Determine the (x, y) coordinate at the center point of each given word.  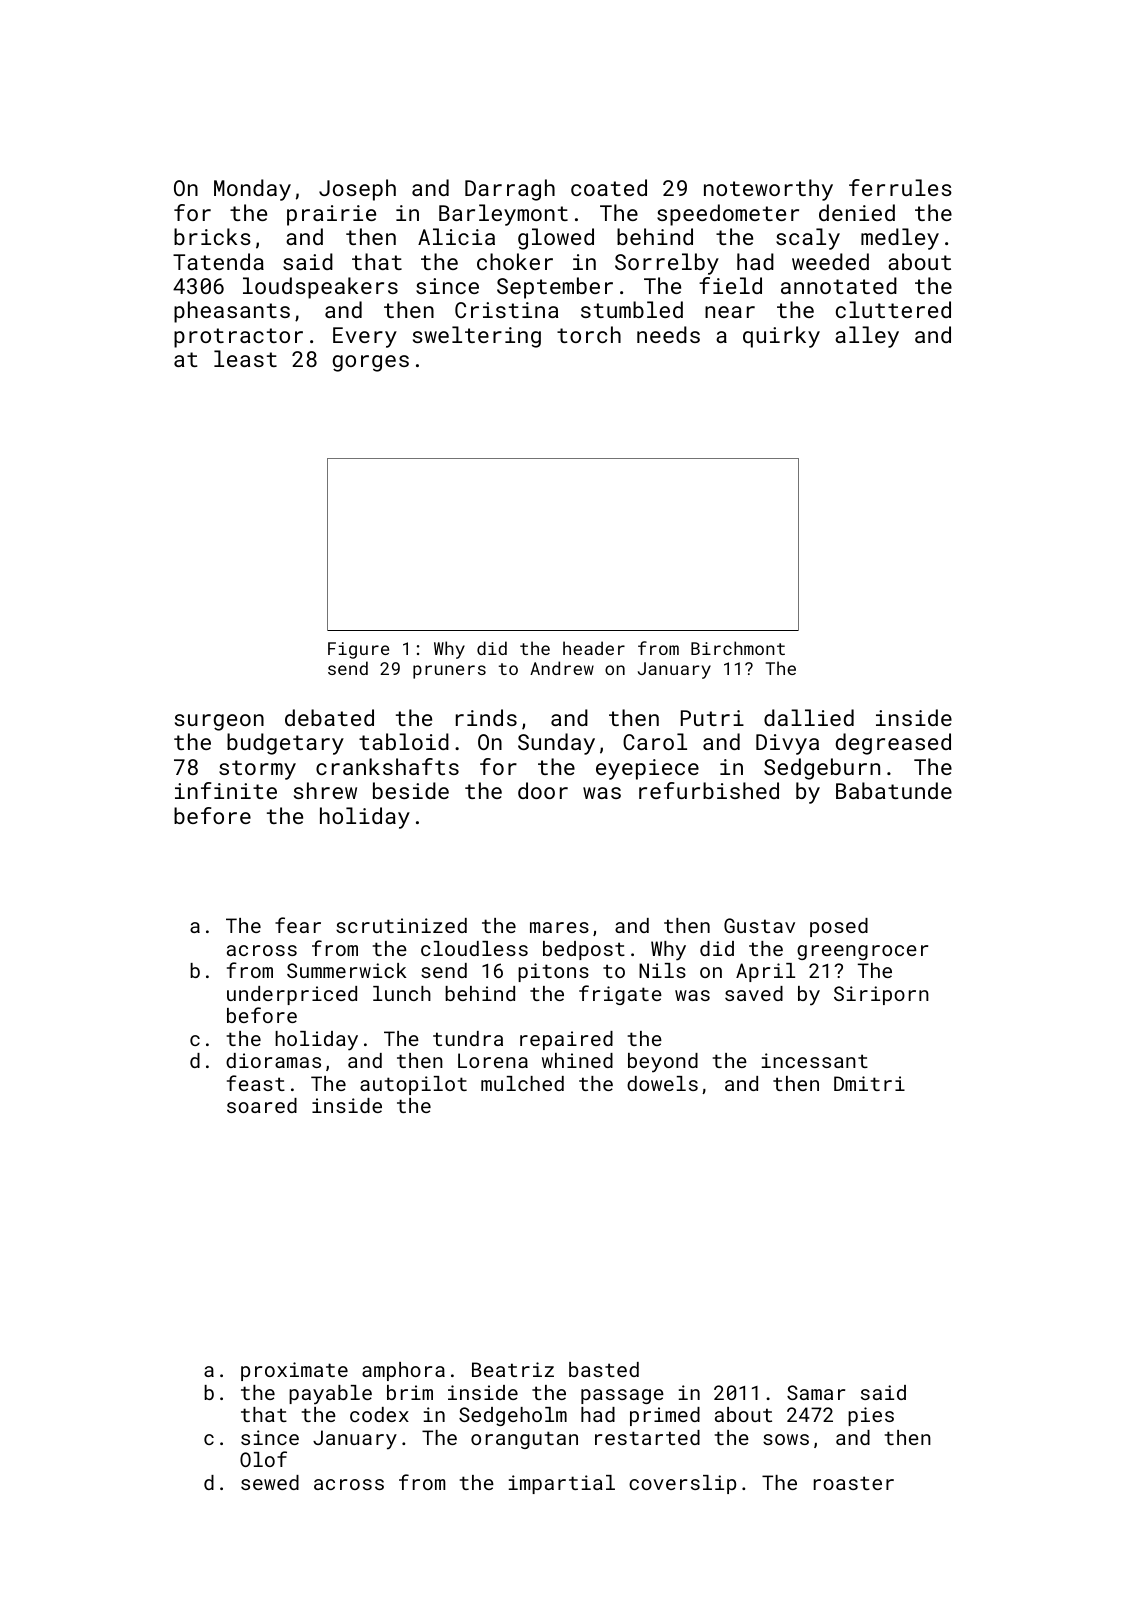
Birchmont (738, 648)
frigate (620, 995)
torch (589, 334)
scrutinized (401, 925)
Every (365, 337)
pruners (449, 672)
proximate (294, 1371)
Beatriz (513, 1369)
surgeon (219, 722)
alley (867, 337)
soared (262, 1105)
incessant (815, 1060)
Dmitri (869, 1083)
